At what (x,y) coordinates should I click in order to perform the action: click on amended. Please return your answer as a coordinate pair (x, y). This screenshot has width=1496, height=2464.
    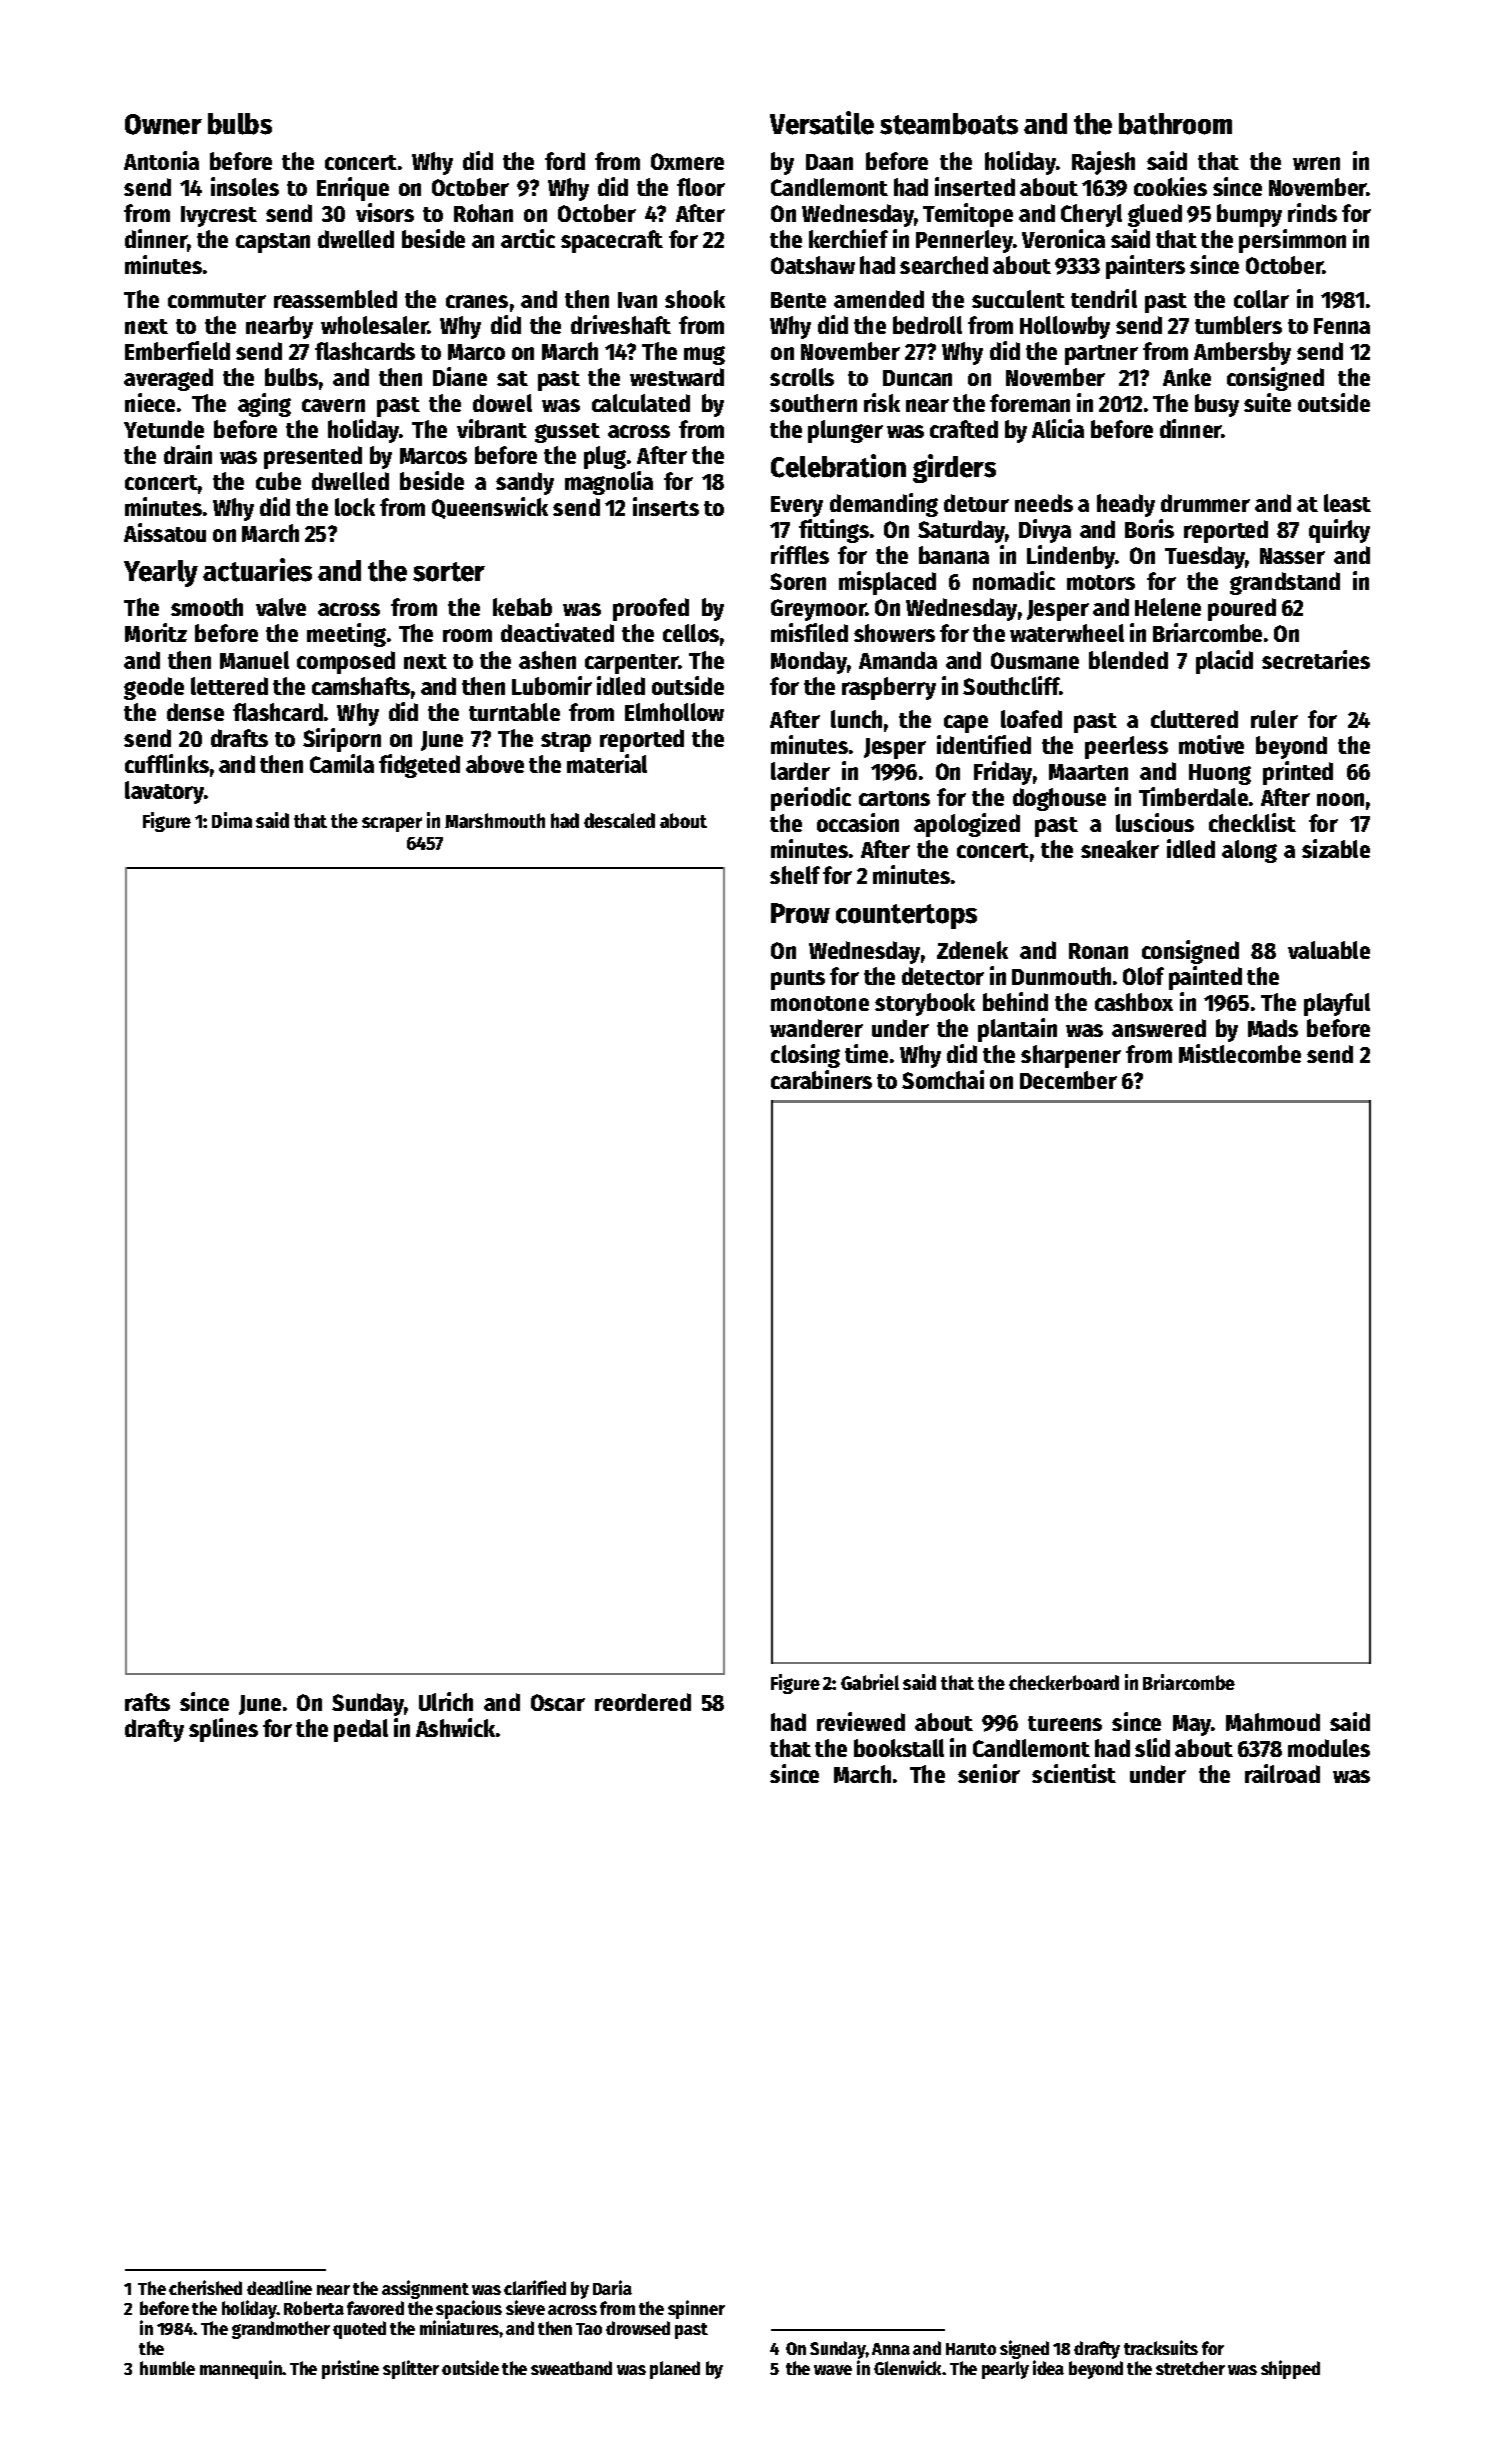
    Looking at the image, I should click on (879, 299).
